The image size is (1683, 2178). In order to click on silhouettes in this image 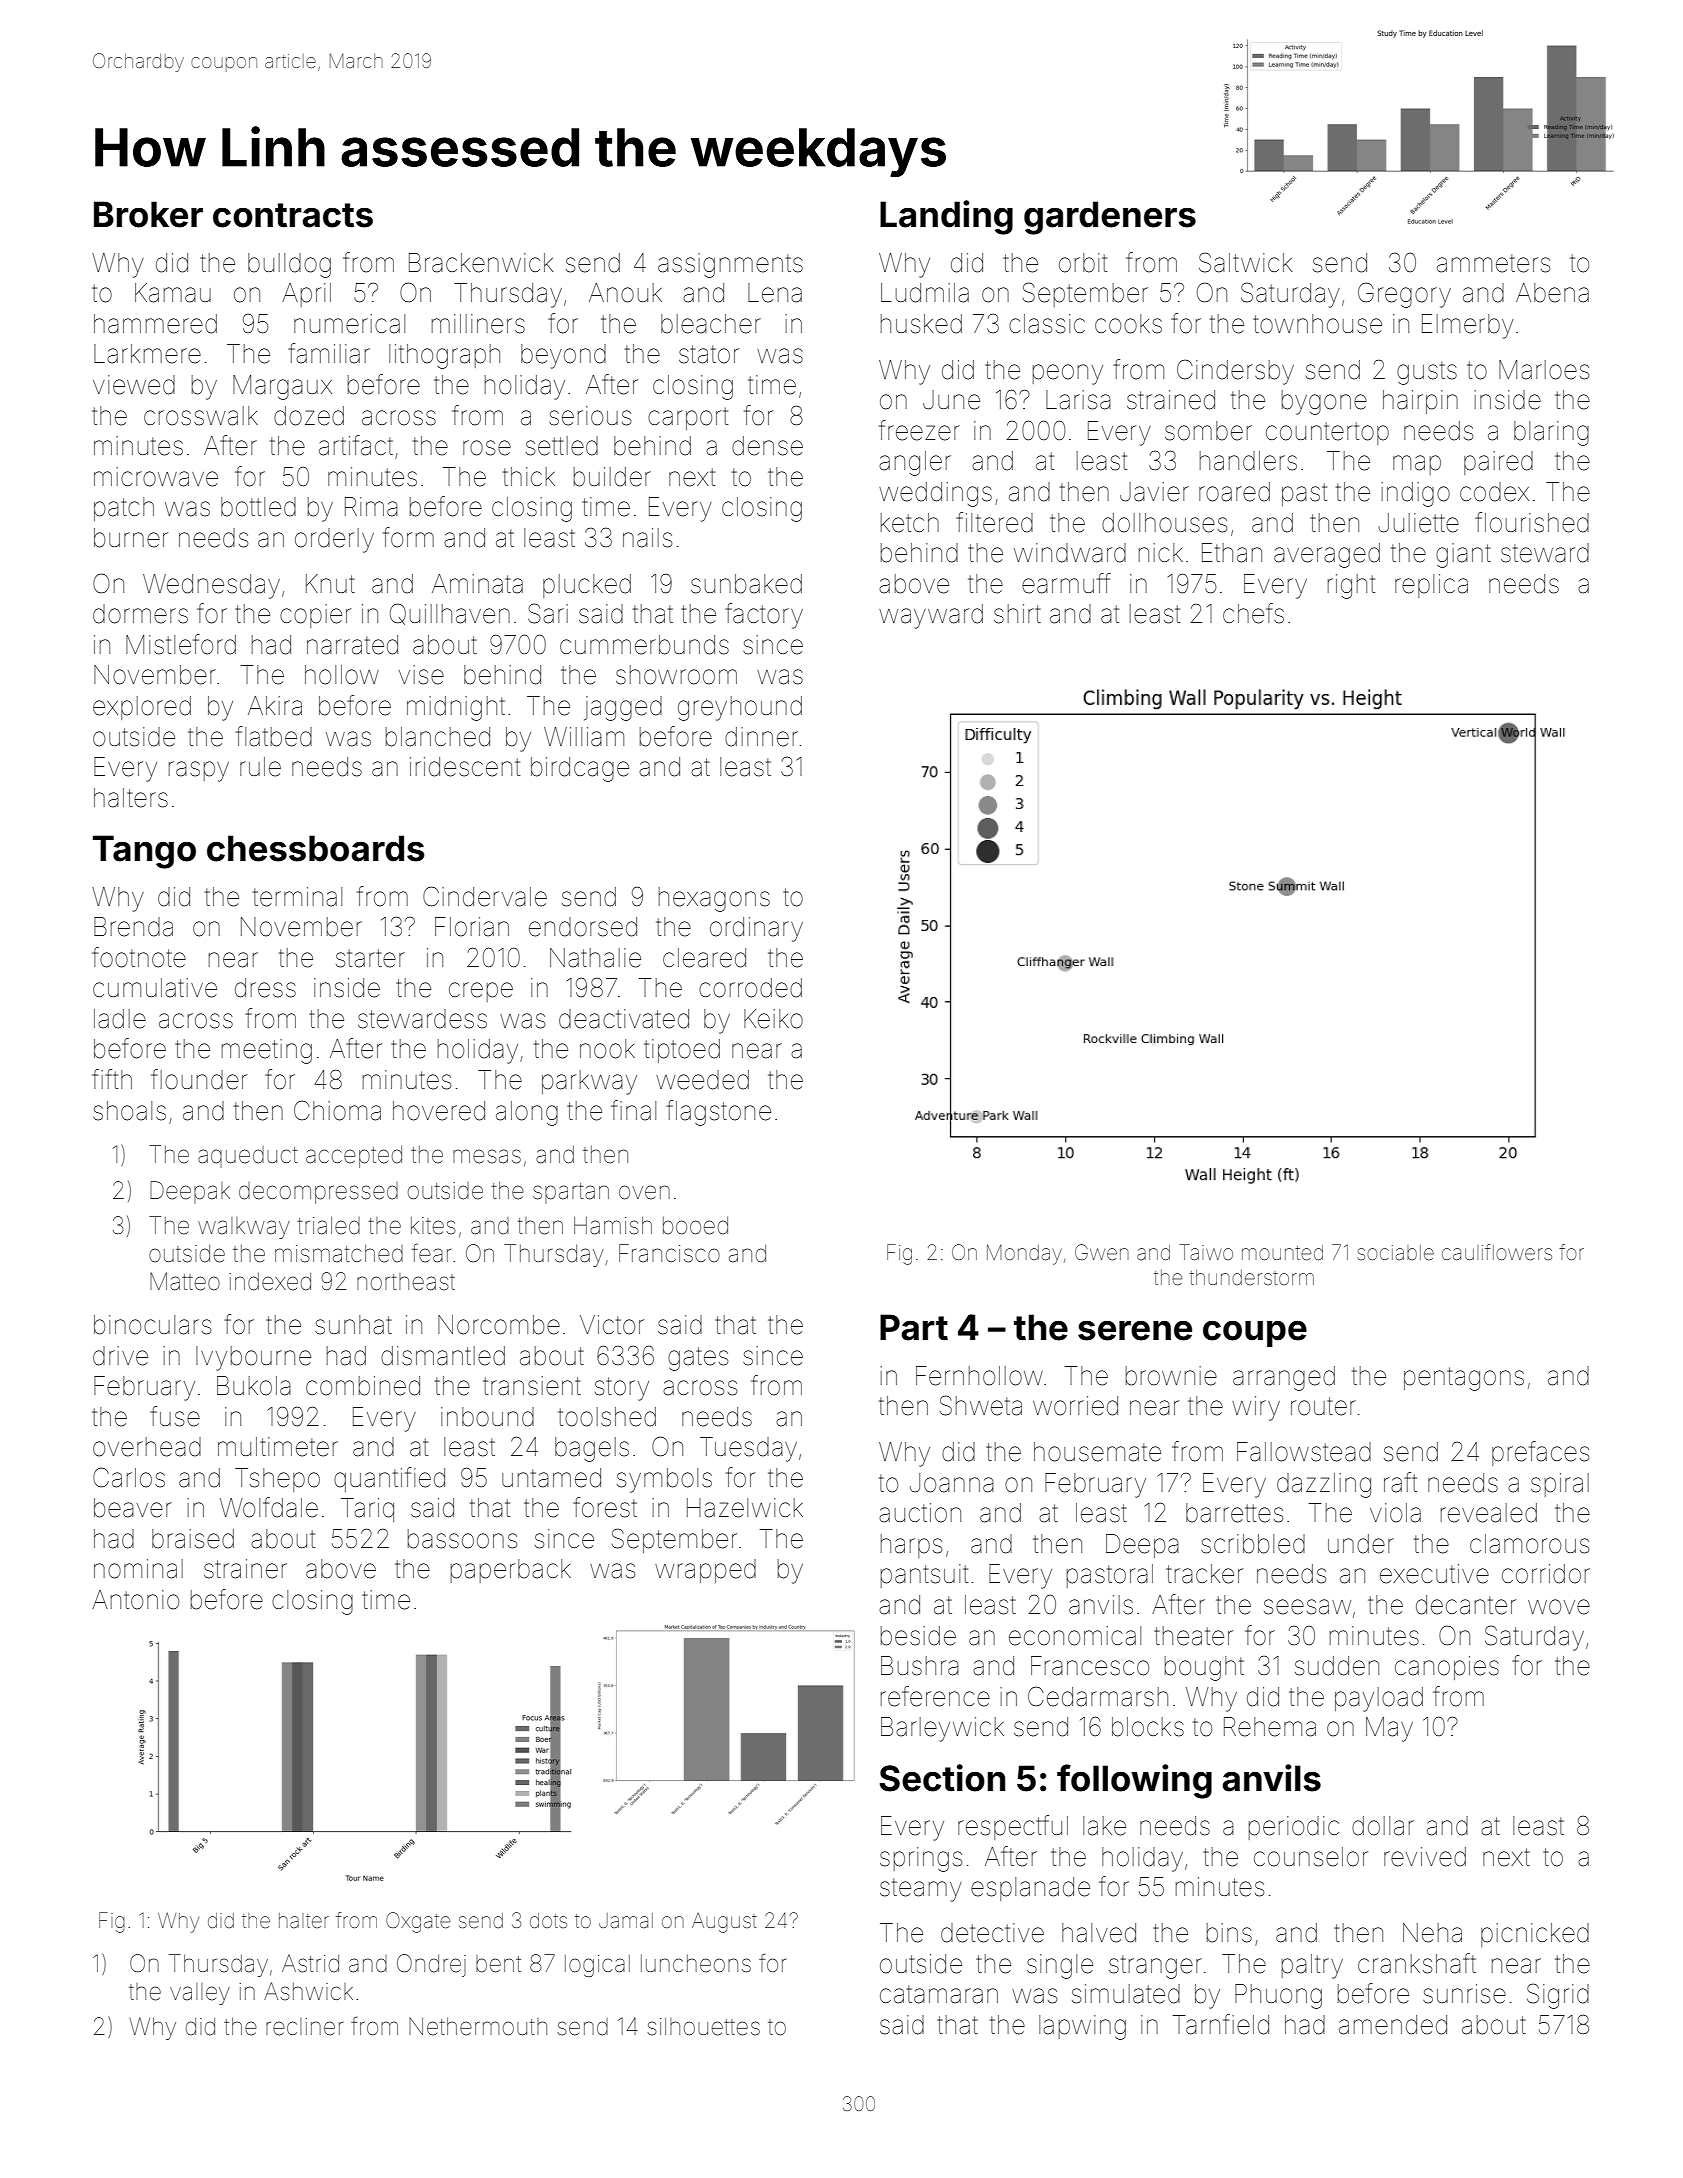, I will do `click(703, 2027)`.
